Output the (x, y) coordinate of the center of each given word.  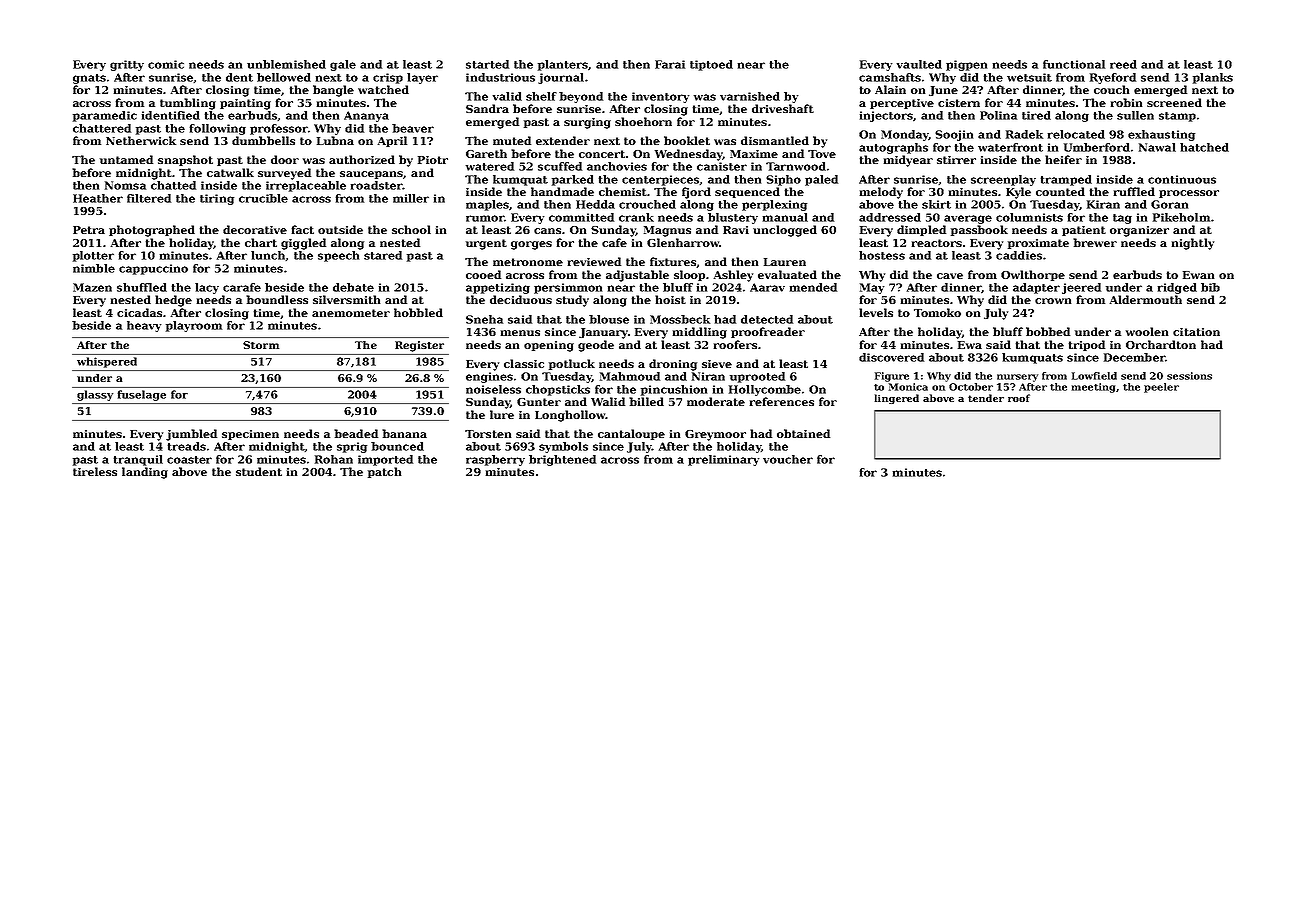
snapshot (185, 160)
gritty (127, 65)
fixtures (673, 262)
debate (353, 287)
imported (385, 460)
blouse (609, 319)
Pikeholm (1181, 217)
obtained (803, 433)
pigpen (966, 65)
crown (1053, 301)
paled (821, 180)
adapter (1036, 288)
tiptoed (711, 65)
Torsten (488, 434)
